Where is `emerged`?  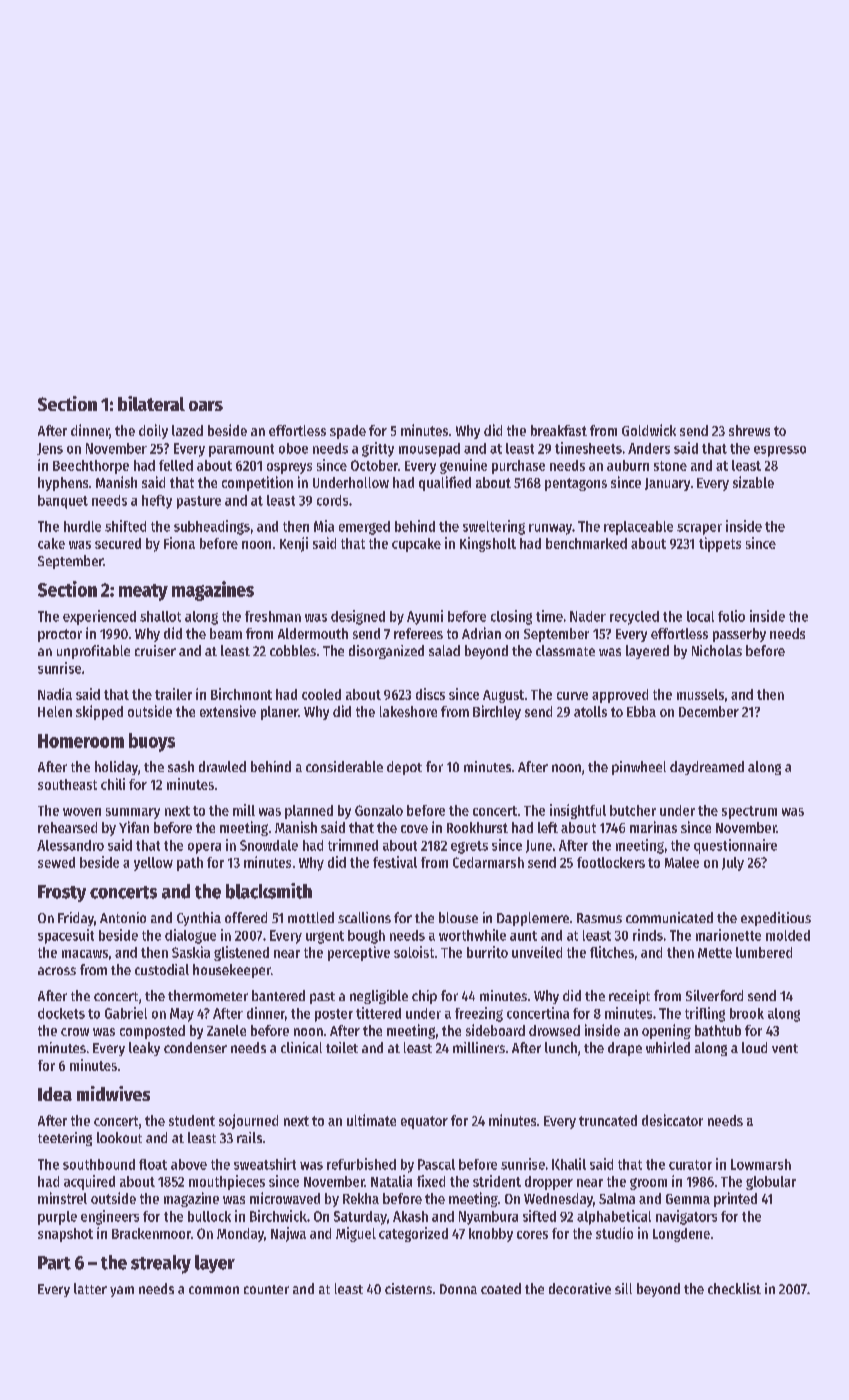 emerged is located at coordinates (364, 528).
